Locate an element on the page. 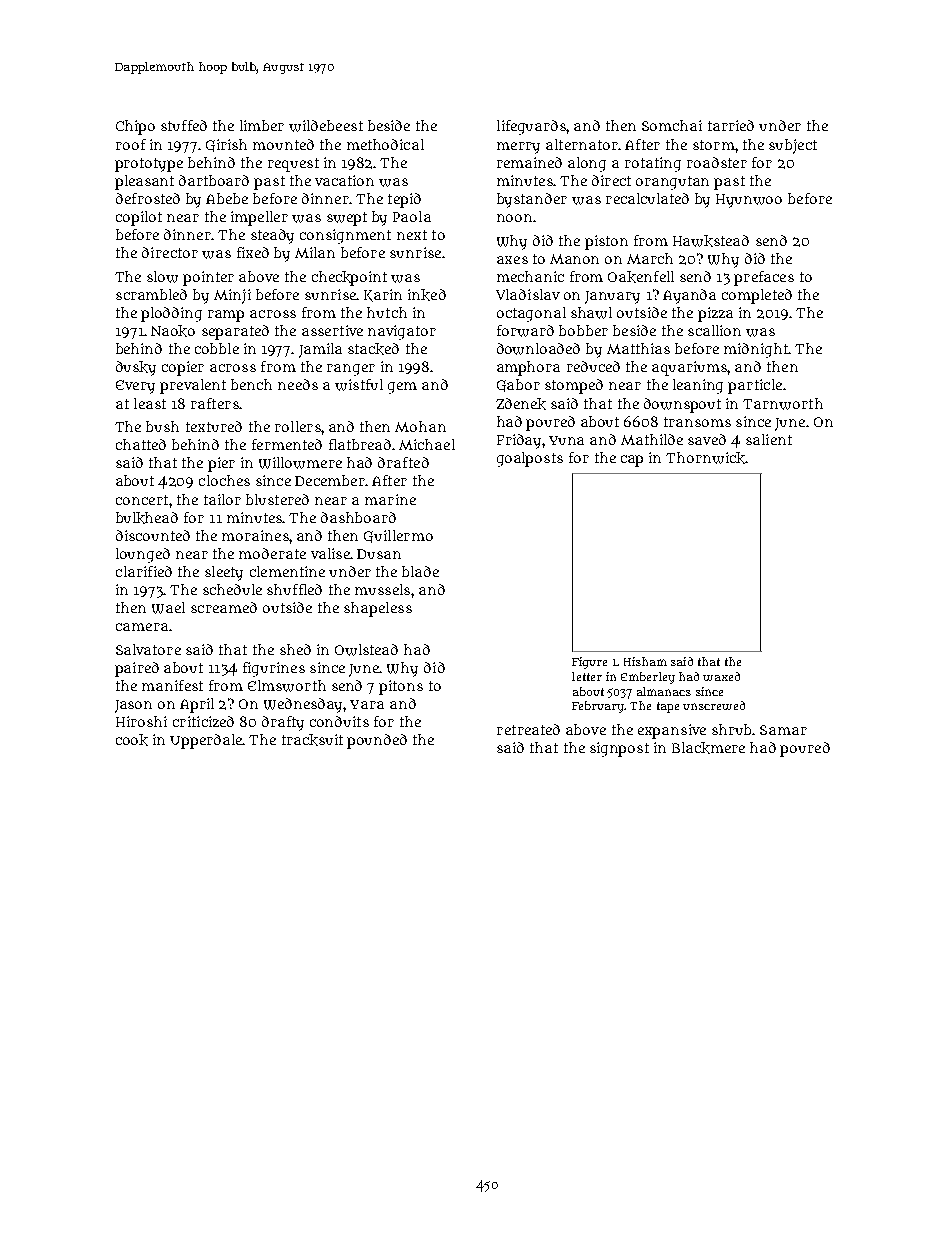  alternator is located at coordinates (582, 144).
